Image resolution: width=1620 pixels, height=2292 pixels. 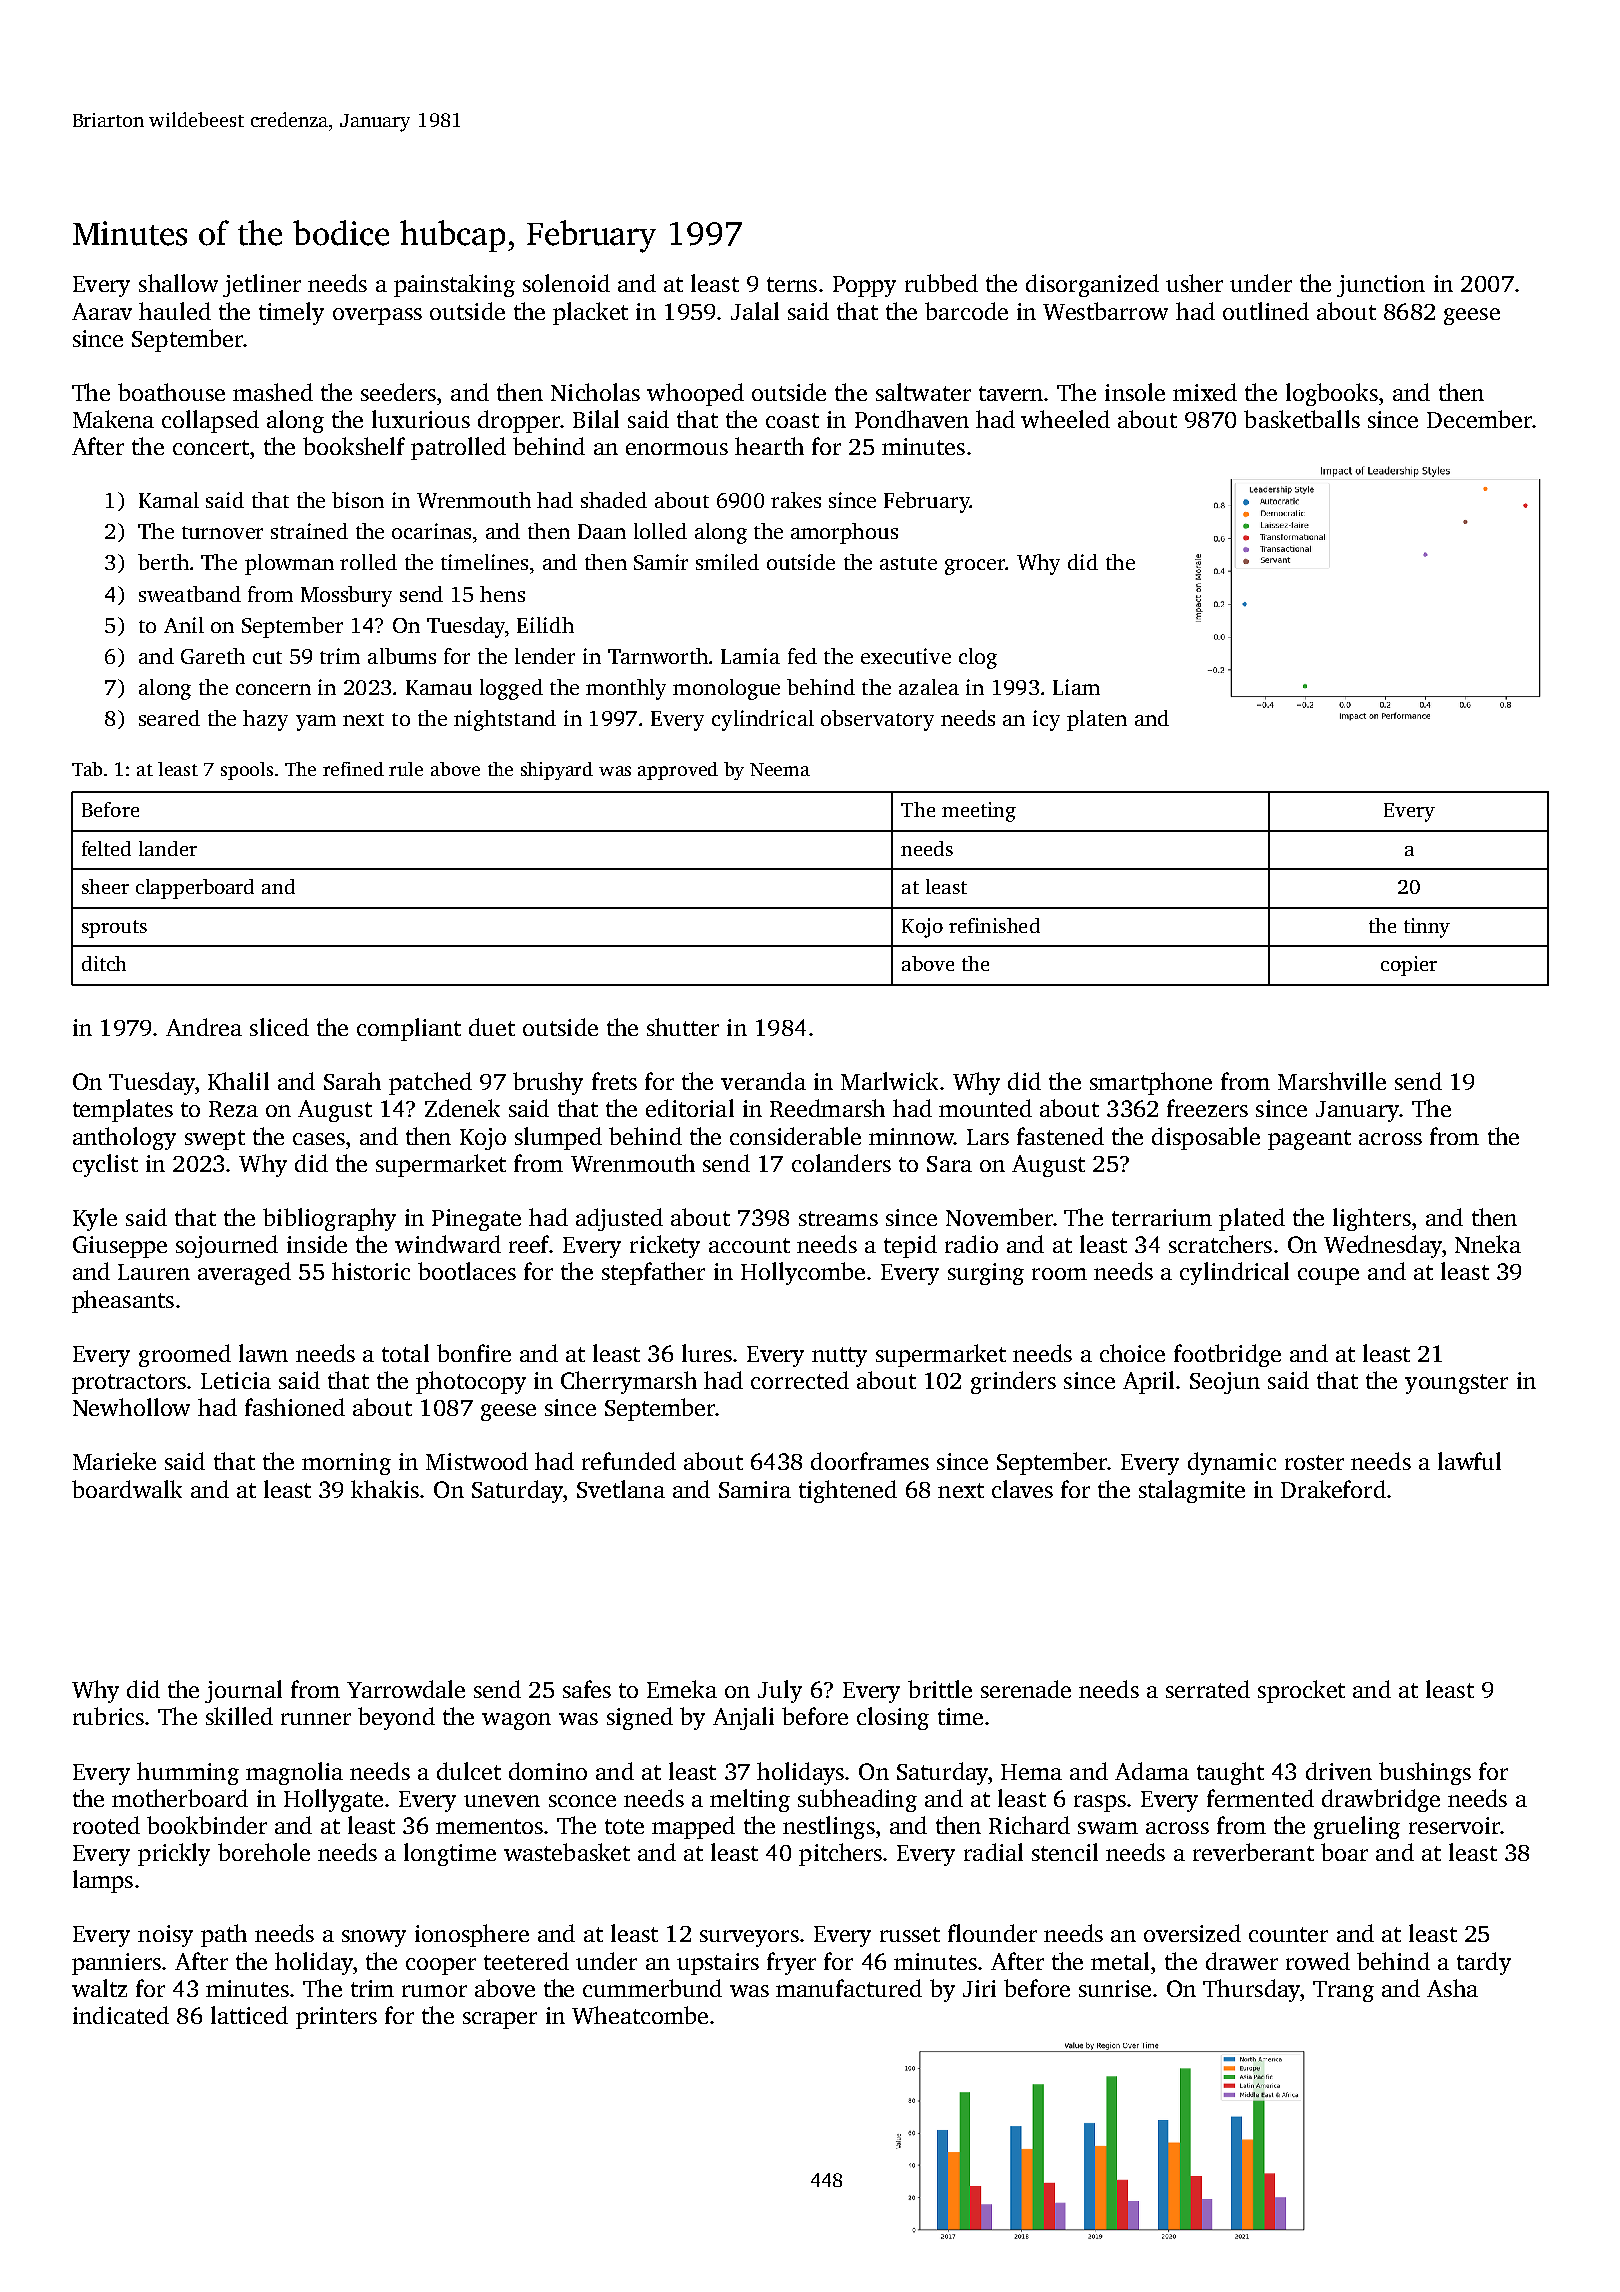 What do you see at coordinates (95, 1219) in the screenshot?
I see `Kyle` at bounding box center [95, 1219].
